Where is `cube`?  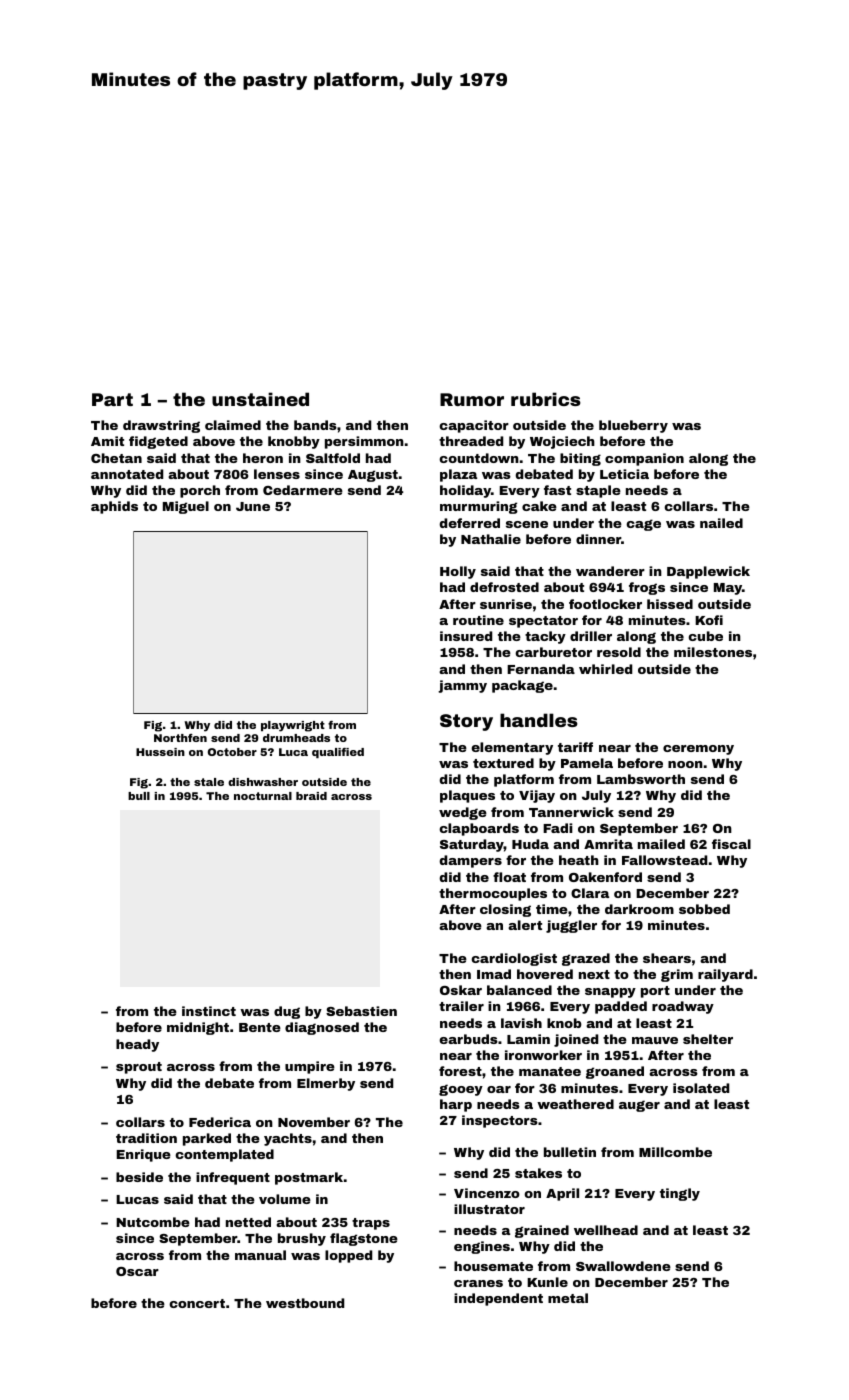 cube is located at coordinates (705, 636).
